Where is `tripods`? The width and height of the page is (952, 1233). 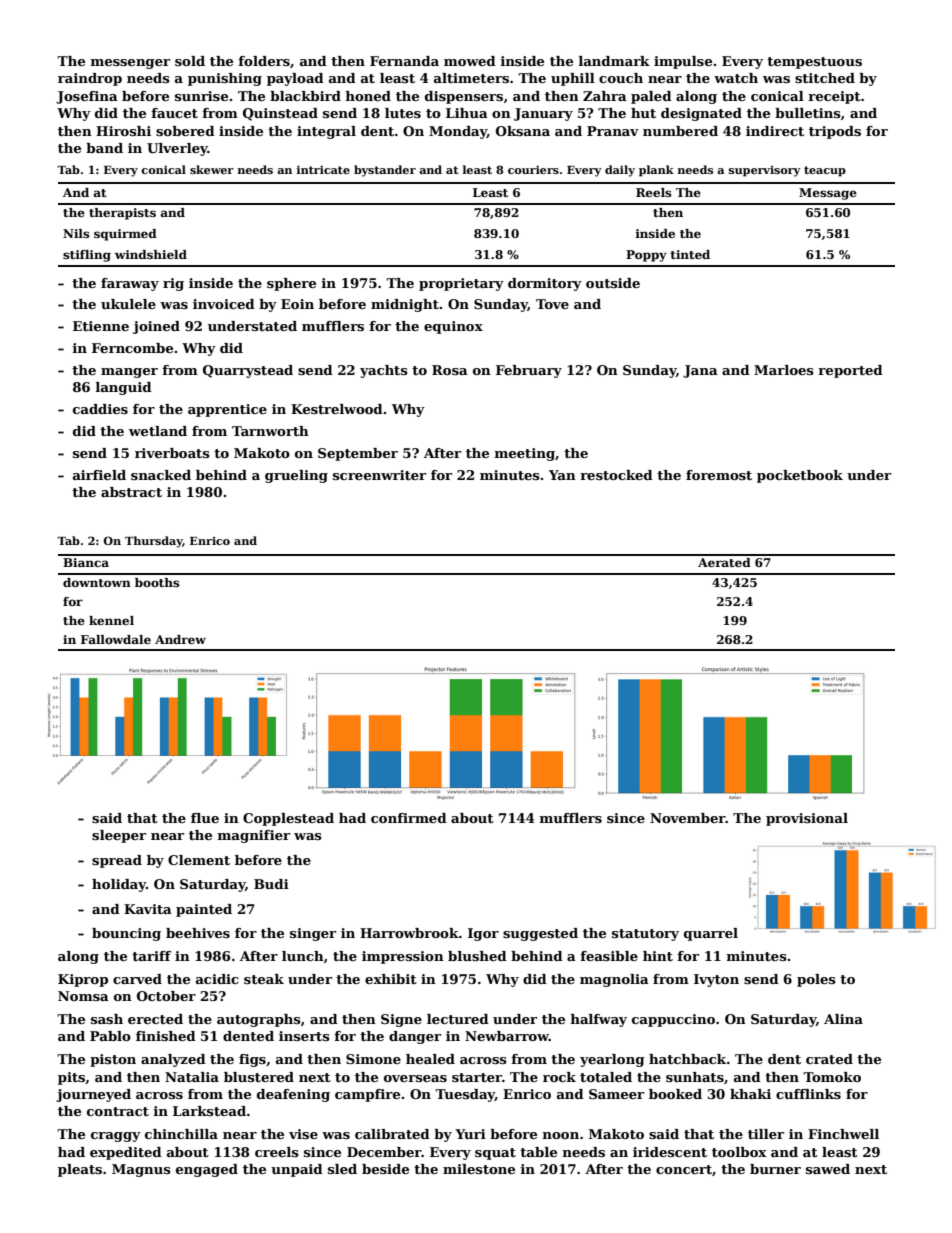
tripods is located at coordinates (835, 132).
